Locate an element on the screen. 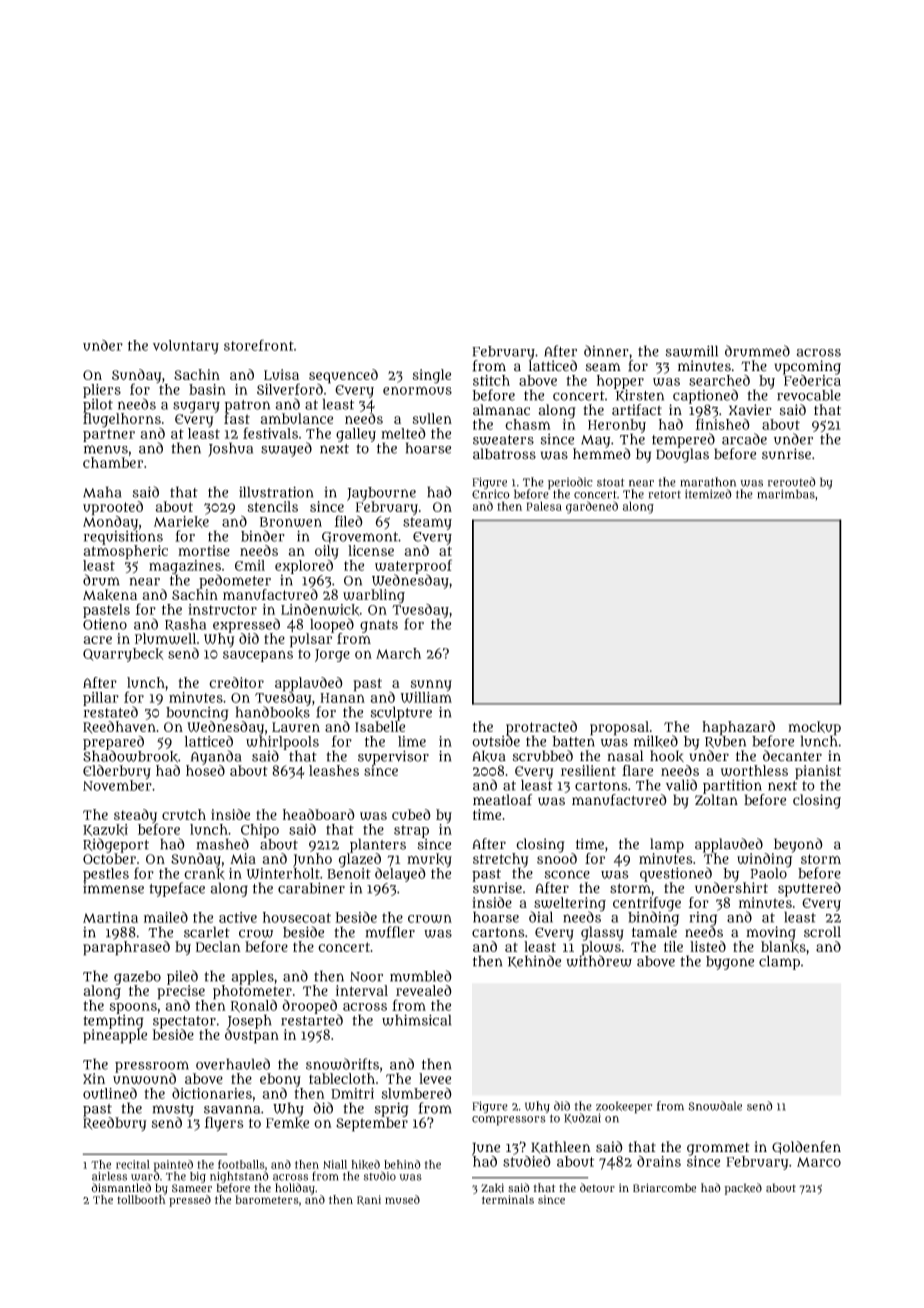  studied is located at coordinates (527, 1161).
